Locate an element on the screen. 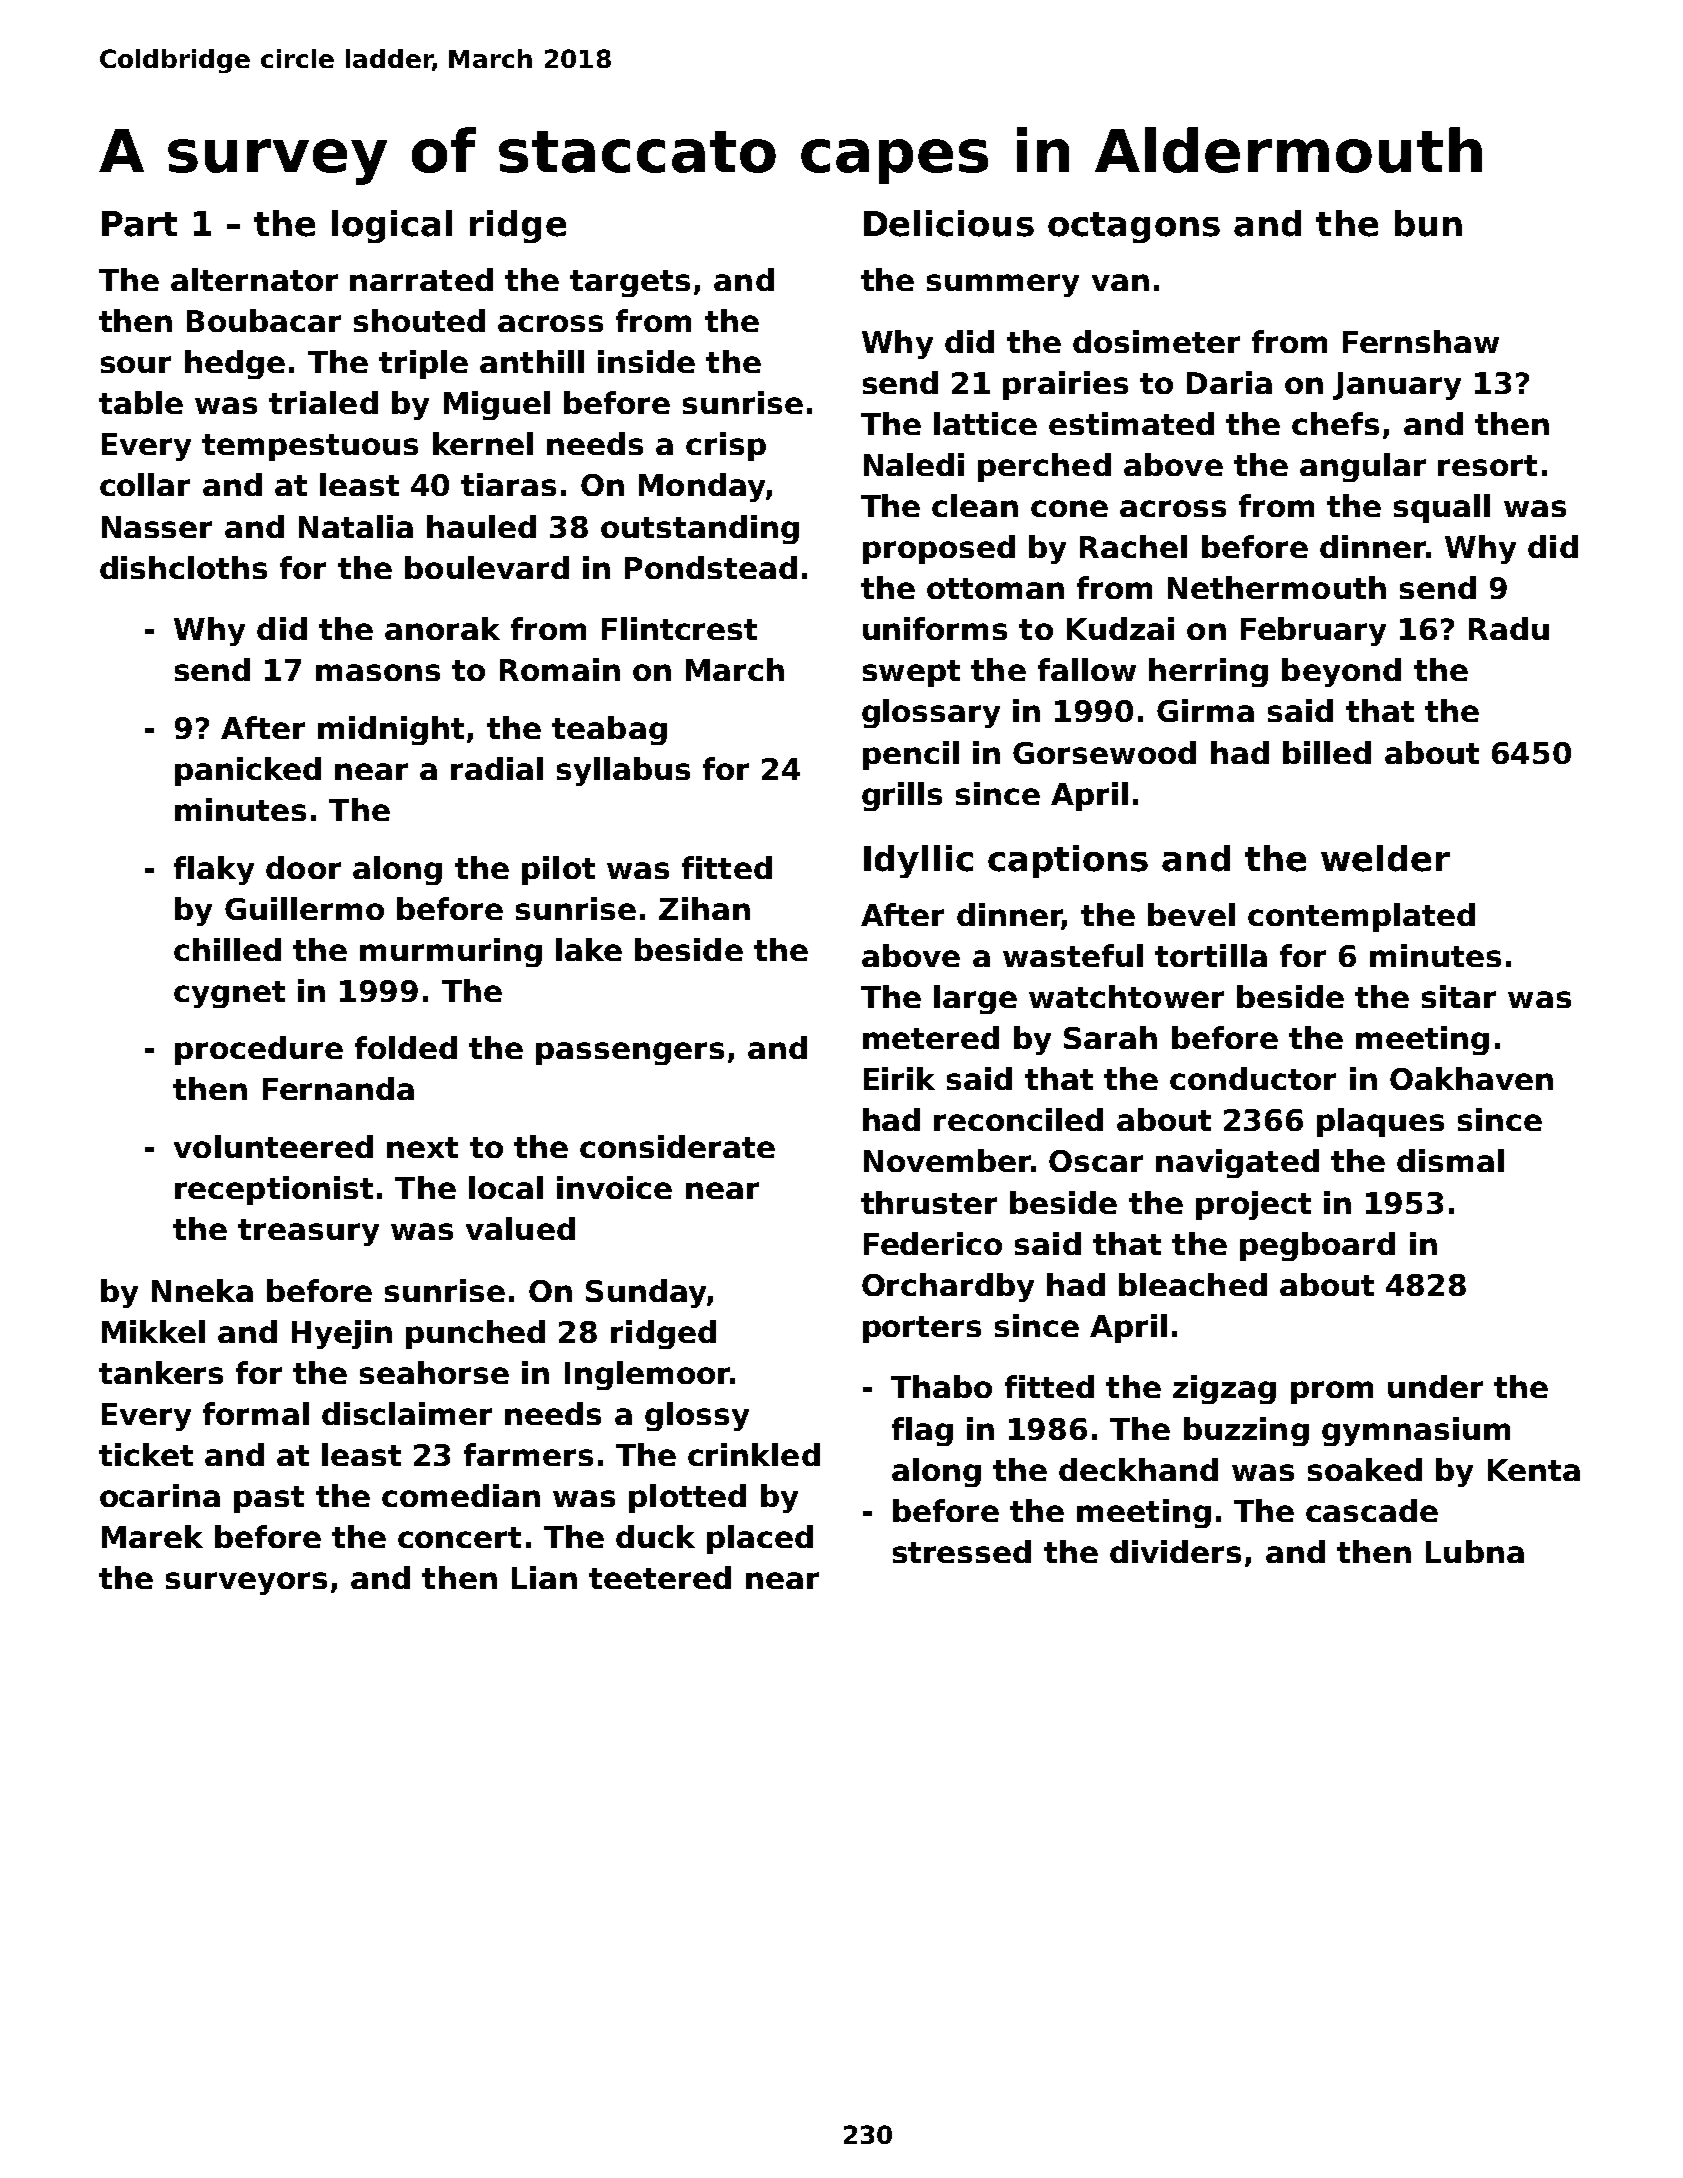  Monday is located at coordinates (702, 487).
